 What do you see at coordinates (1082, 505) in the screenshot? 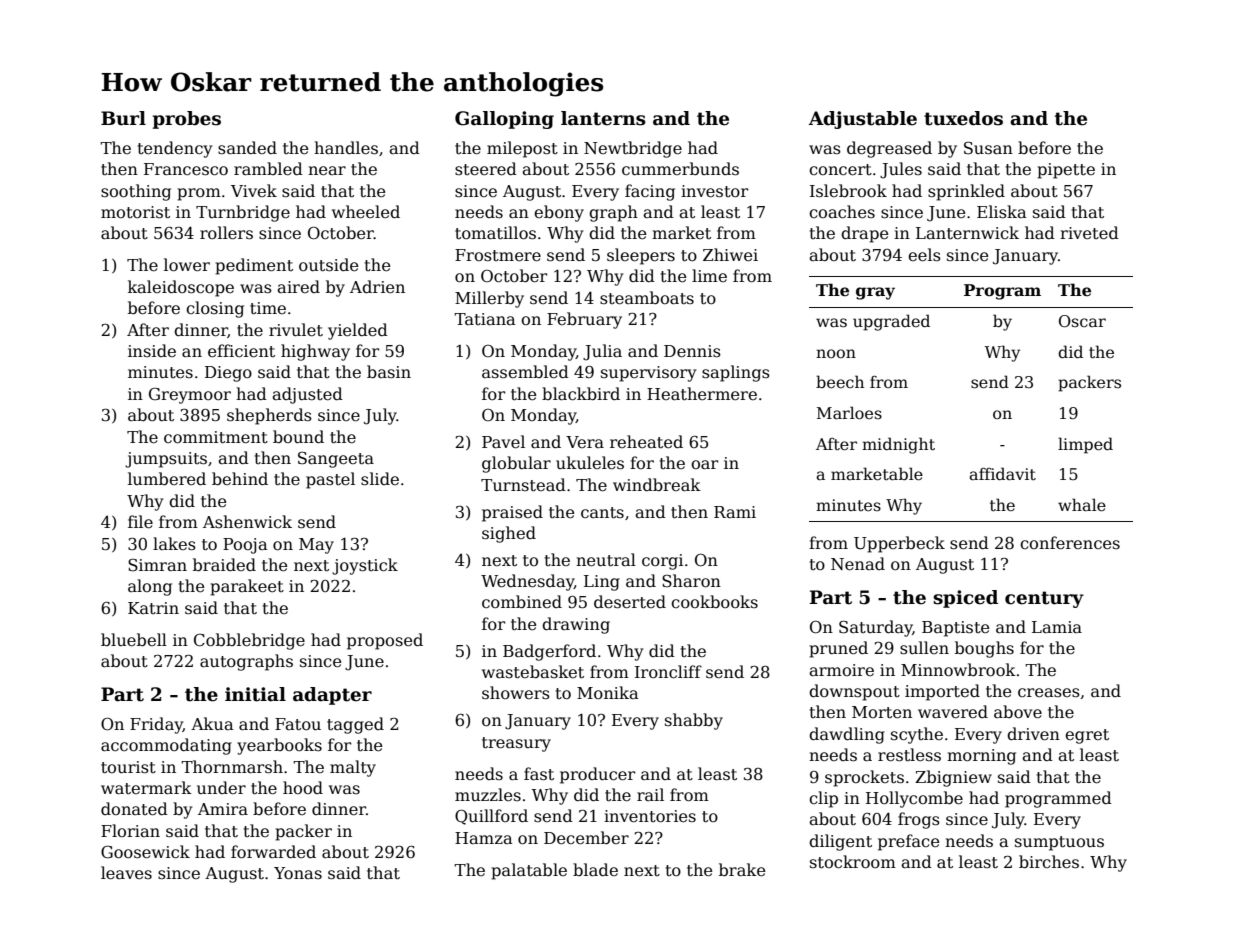
I see `whale` at bounding box center [1082, 505].
